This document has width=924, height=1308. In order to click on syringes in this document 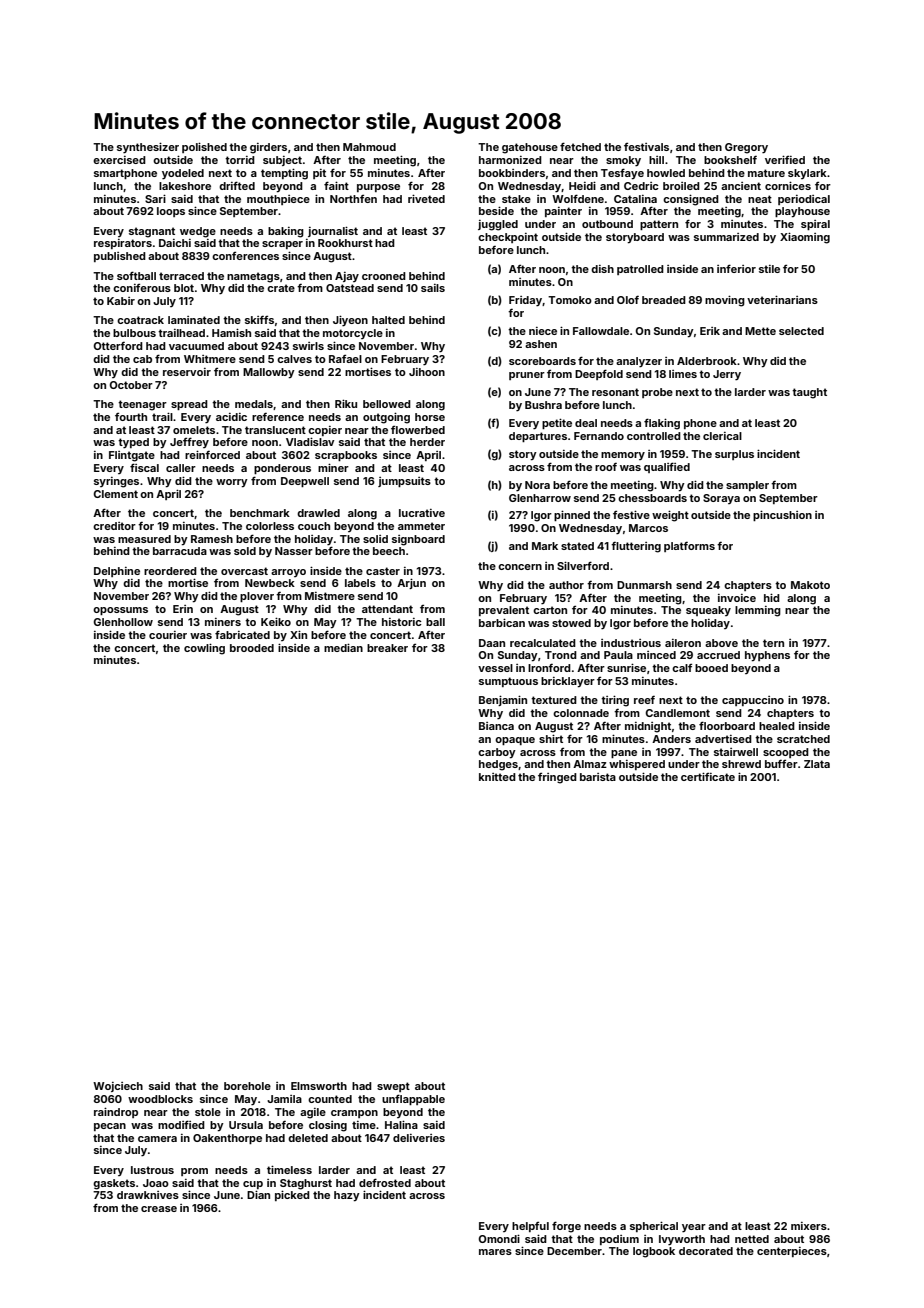, I will do `click(116, 482)`.
